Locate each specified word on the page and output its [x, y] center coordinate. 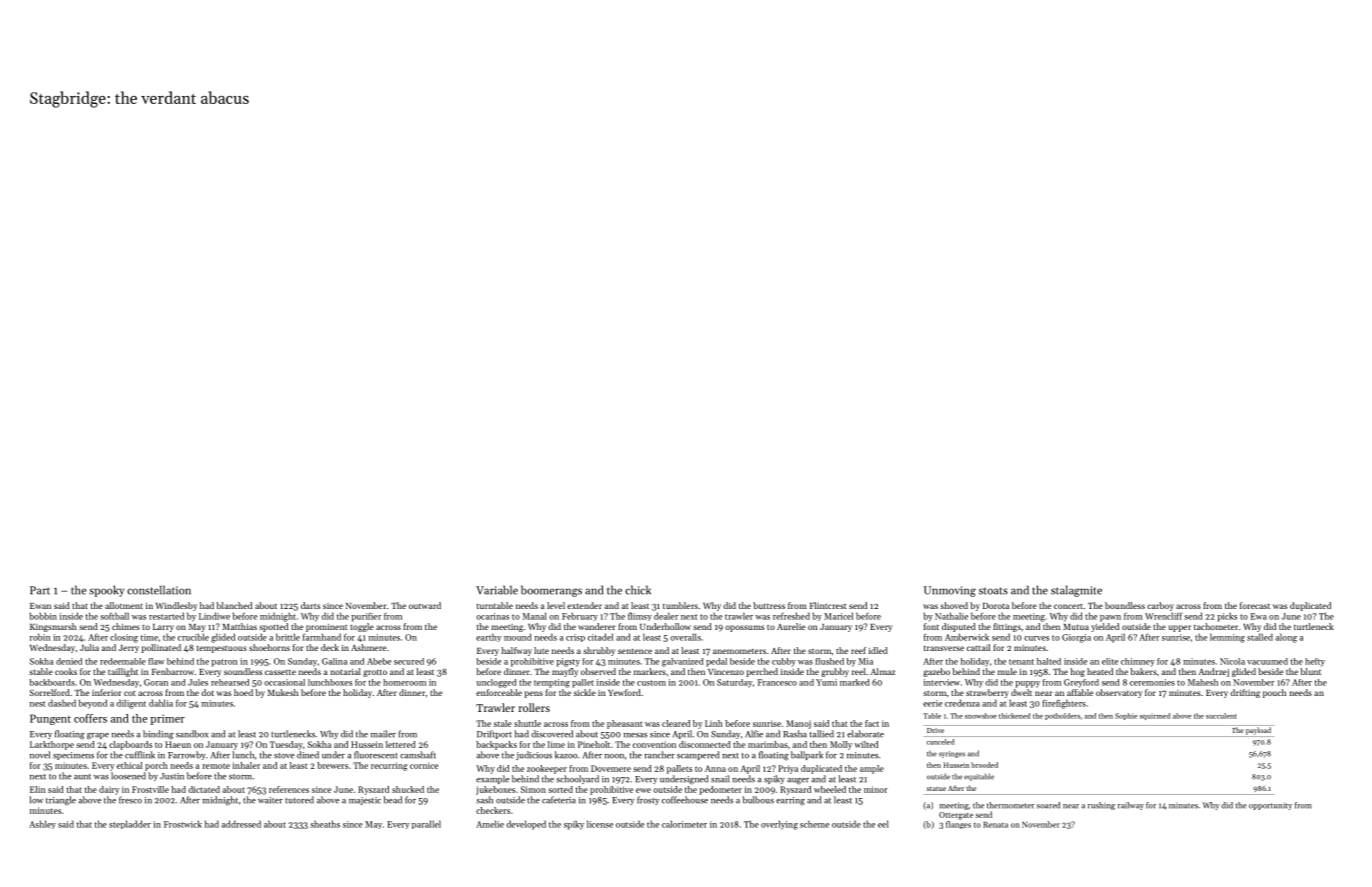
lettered [401, 744]
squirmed [1155, 716]
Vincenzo [726, 672]
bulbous [758, 800]
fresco [130, 800]
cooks [66, 671]
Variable [497, 590]
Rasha [795, 734]
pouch [1274, 693]
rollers [534, 707]
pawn [1110, 618]
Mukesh [283, 692]
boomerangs [551, 591]
